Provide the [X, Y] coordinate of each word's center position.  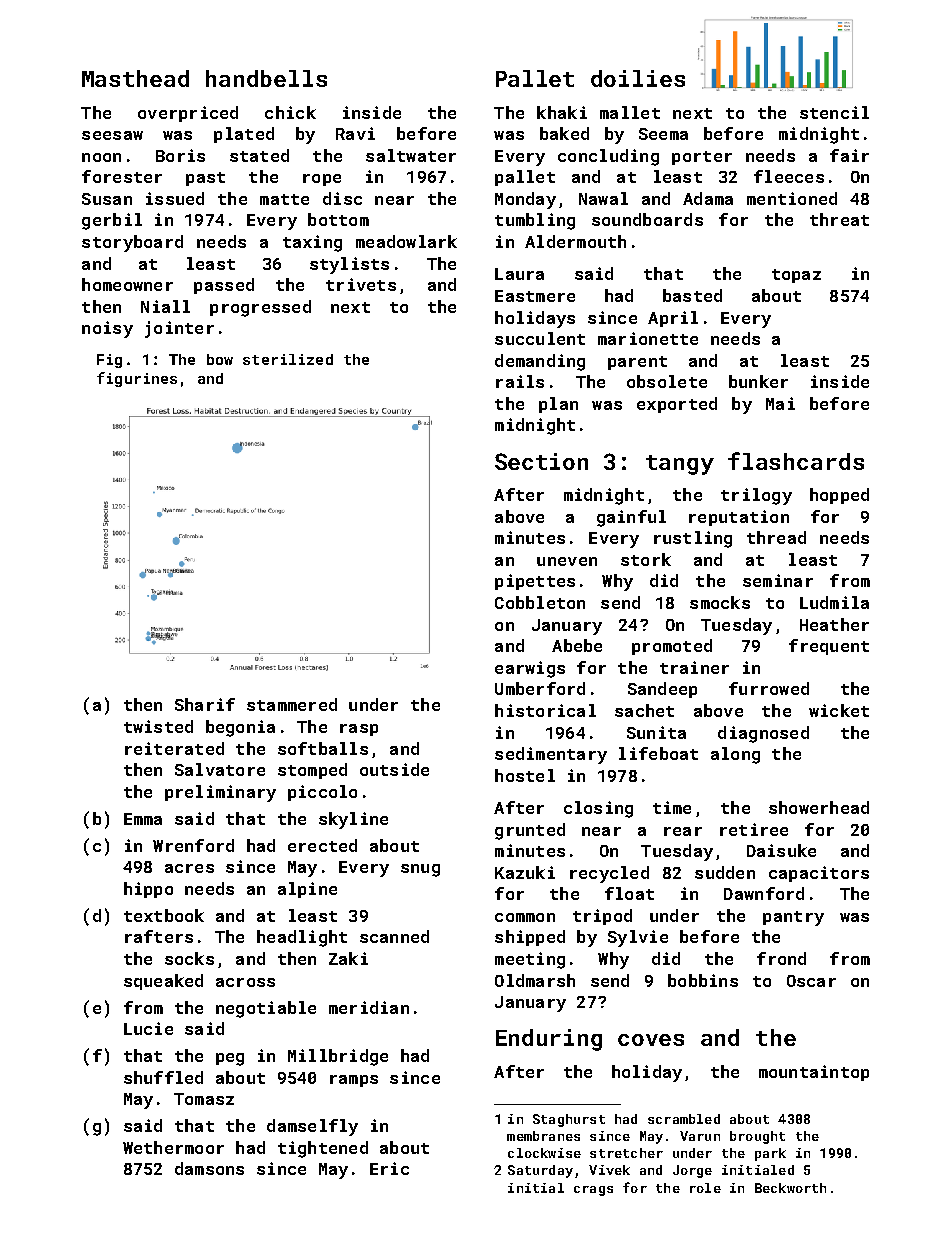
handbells [266, 78]
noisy [107, 329]
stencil [834, 112]
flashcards [796, 461]
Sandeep [662, 690]
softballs [323, 748]
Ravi [355, 133]
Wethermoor [173, 1147]
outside [394, 769]
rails [520, 381]
